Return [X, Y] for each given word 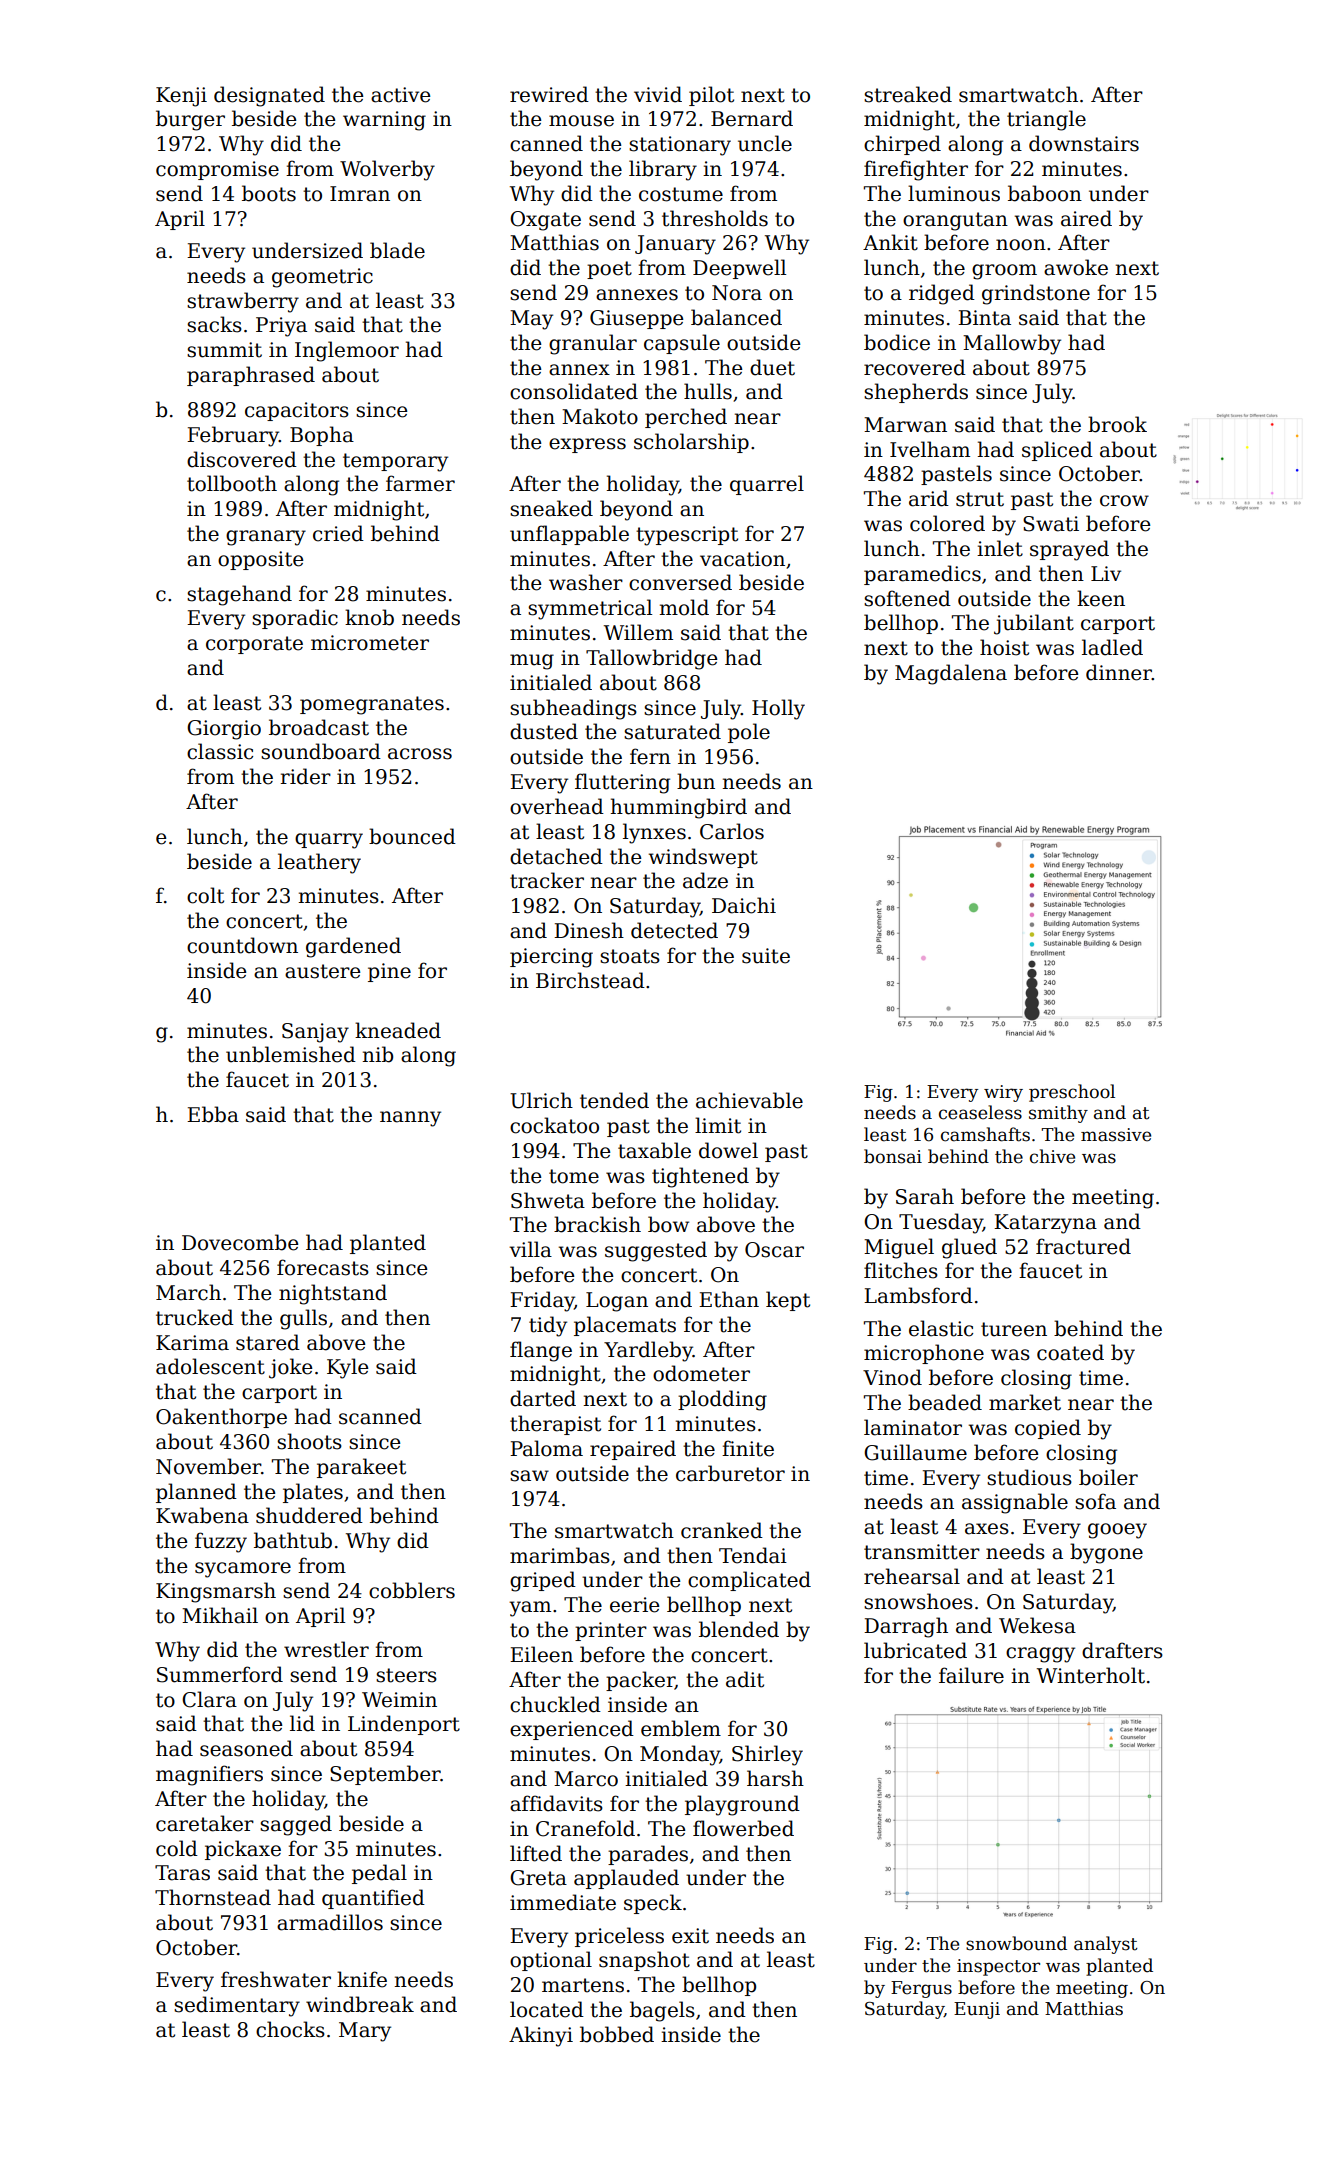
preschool [1072, 1093]
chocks [290, 2029]
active [400, 95]
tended [614, 1100]
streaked [908, 94]
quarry [329, 841]
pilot [711, 96]
